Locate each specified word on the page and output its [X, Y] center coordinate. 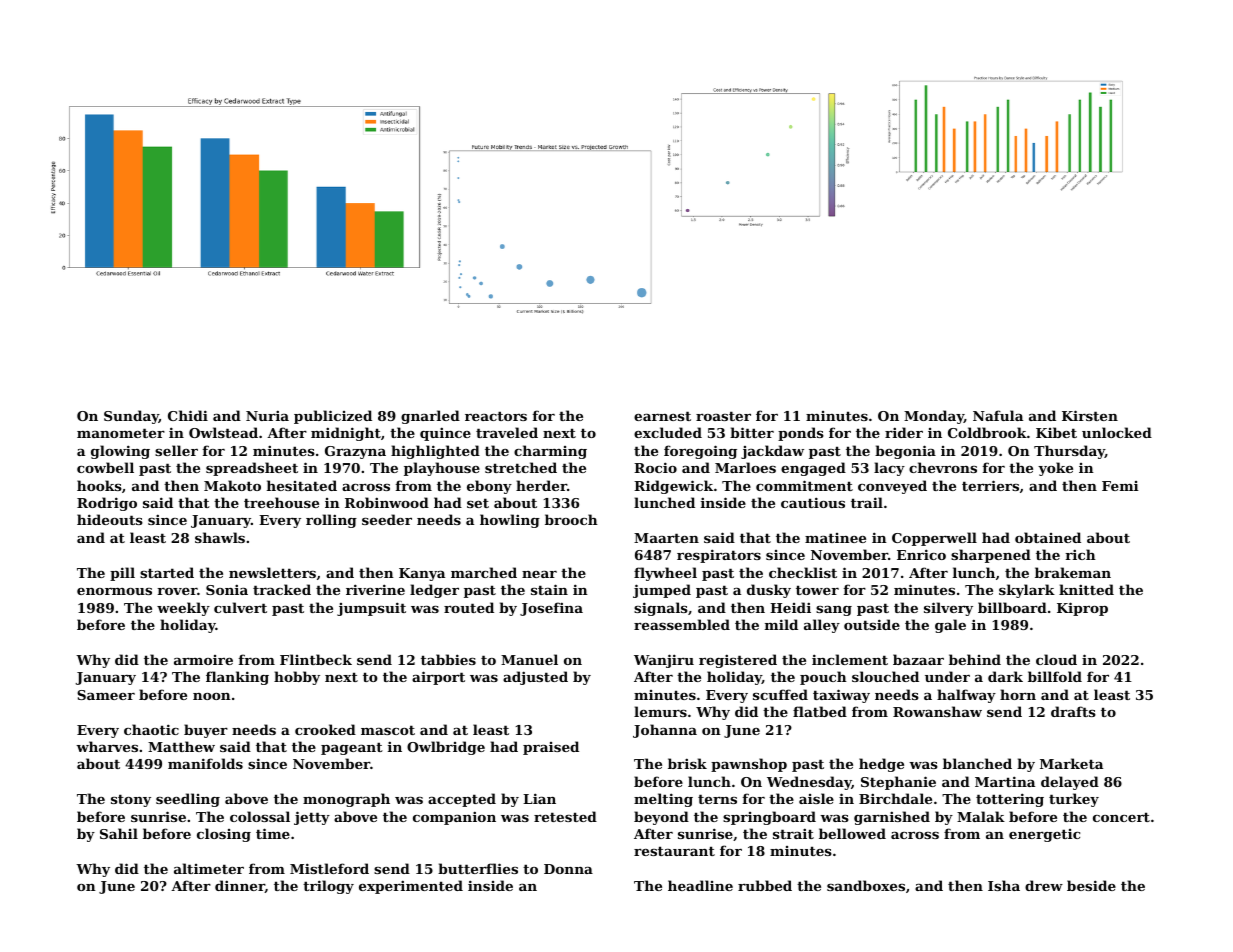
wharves [107, 746]
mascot [388, 730]
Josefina [551, 609]
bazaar [918, 659]
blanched [977, 763]
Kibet [1056, 432]
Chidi [188, 415]
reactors [496, 416]
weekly [183, 609]
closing [224, 835]
